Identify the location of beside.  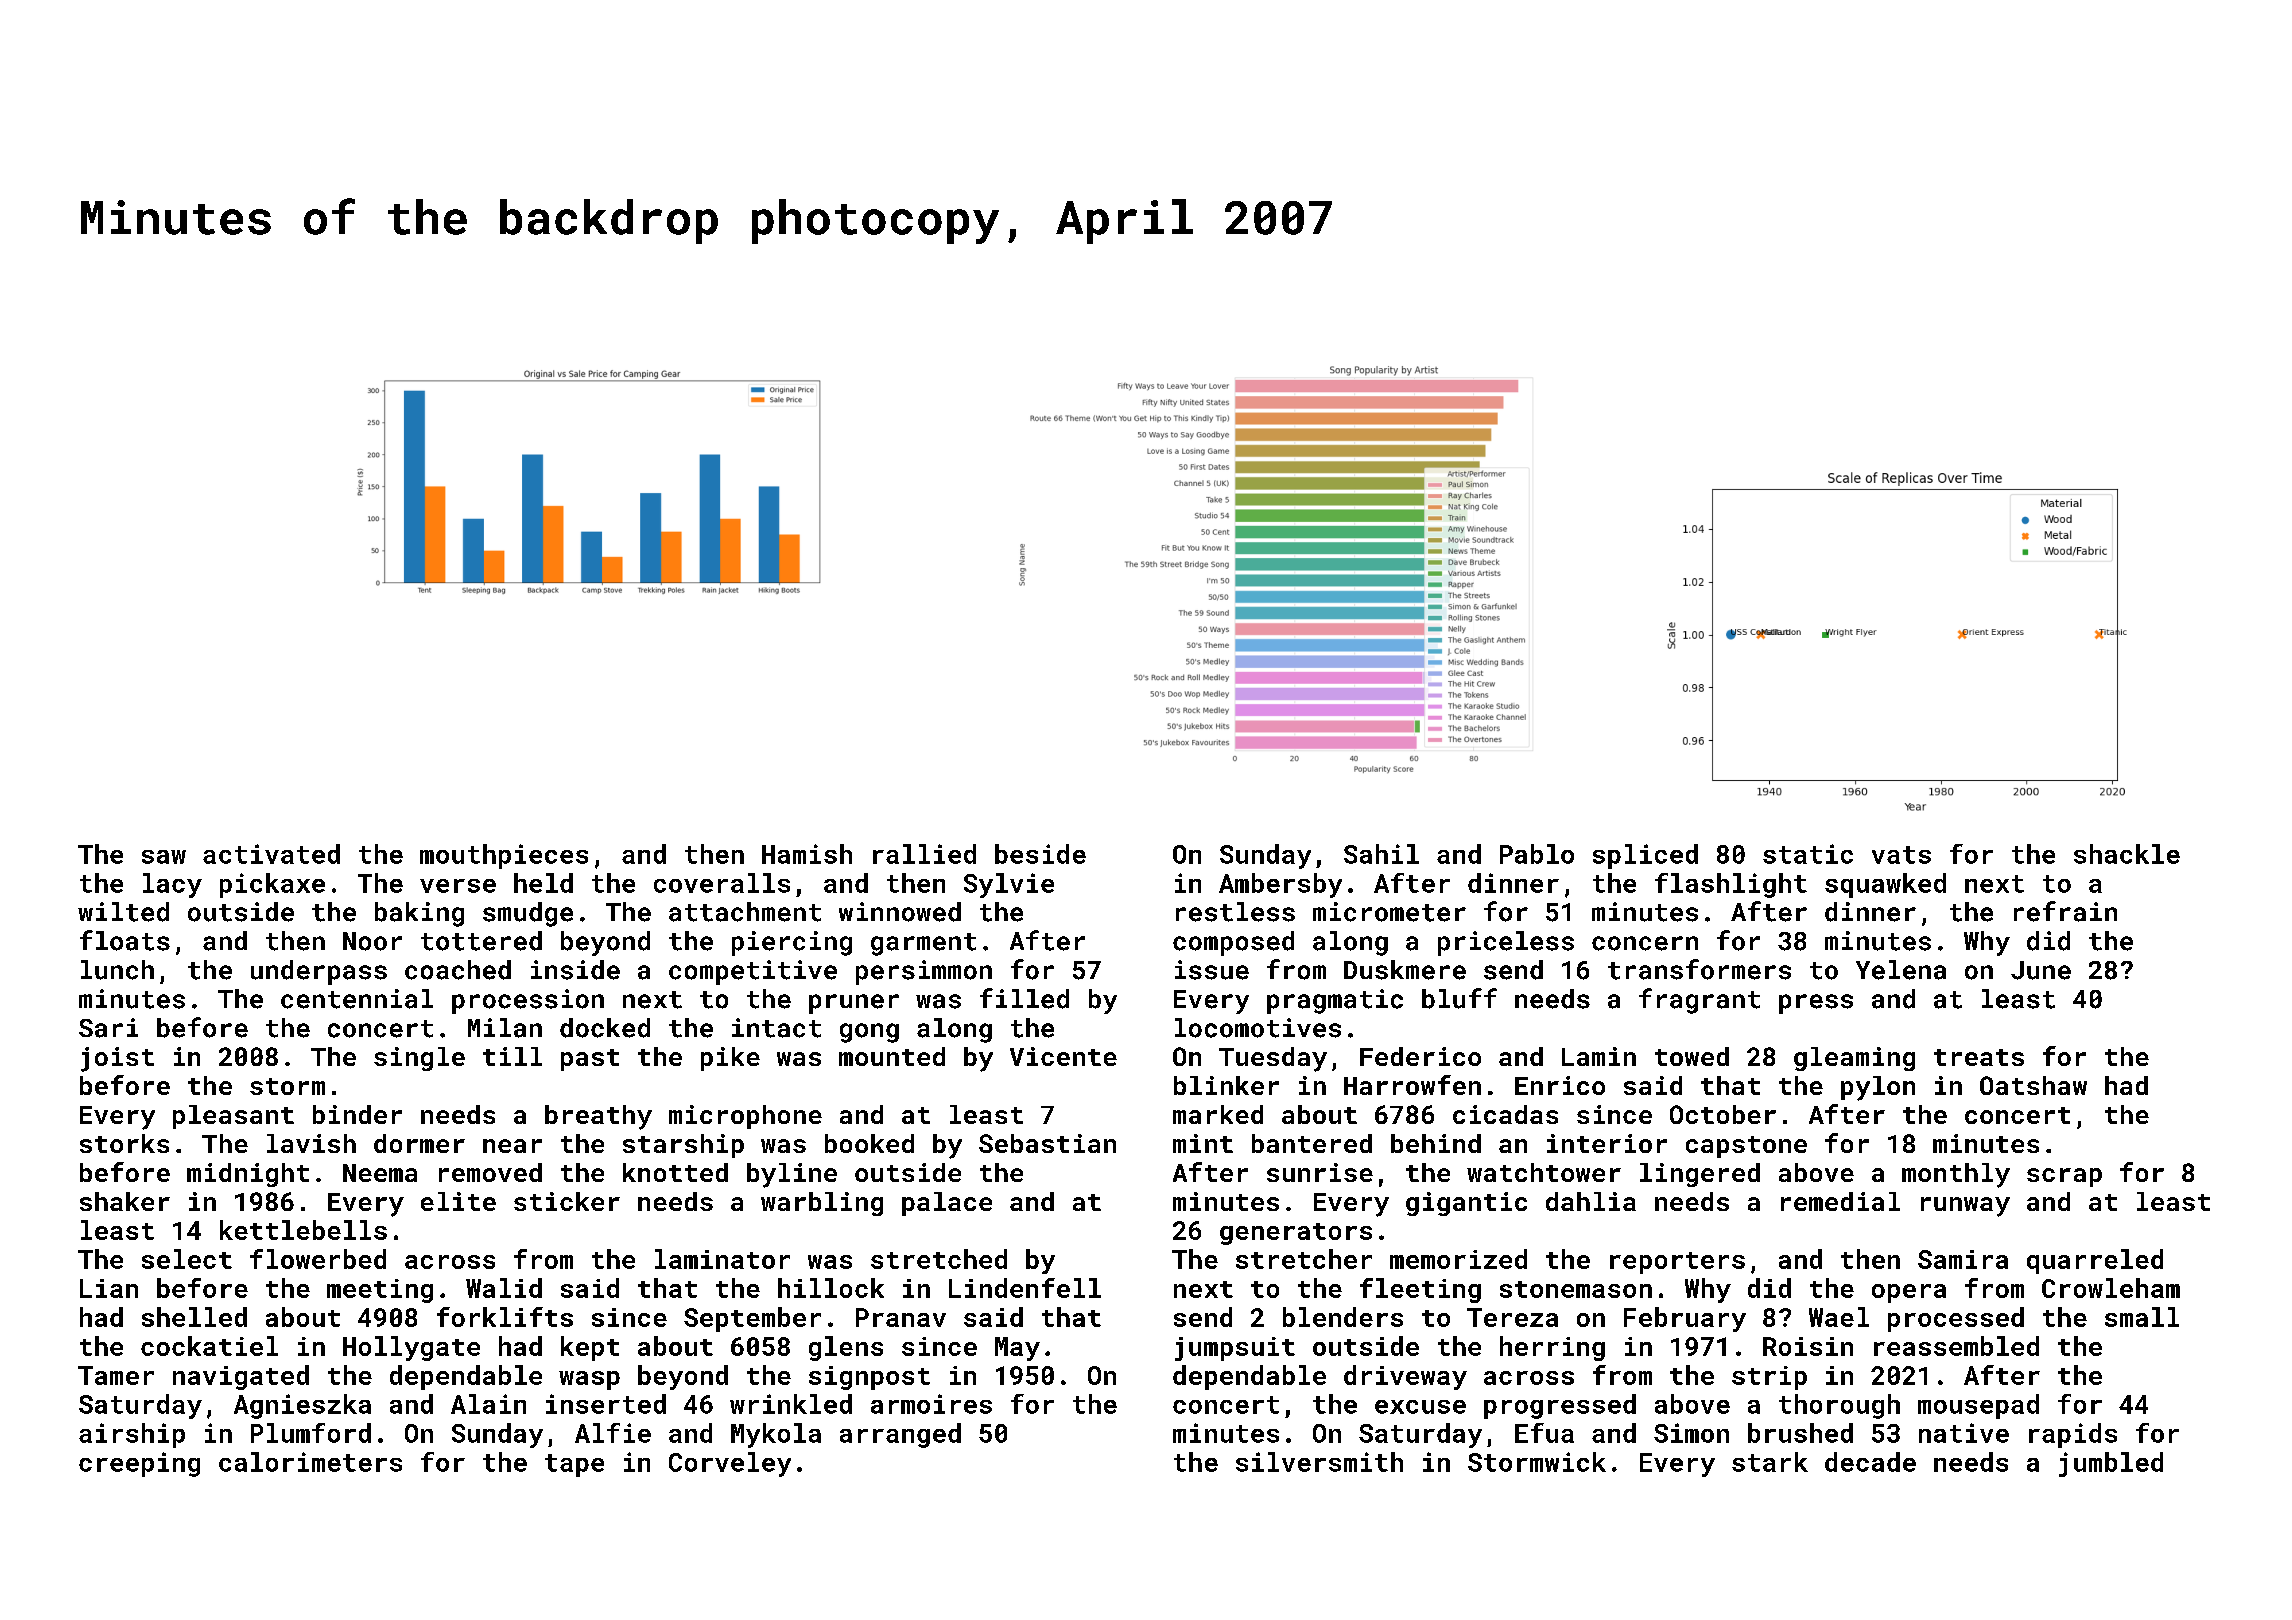
(1040, 854).
